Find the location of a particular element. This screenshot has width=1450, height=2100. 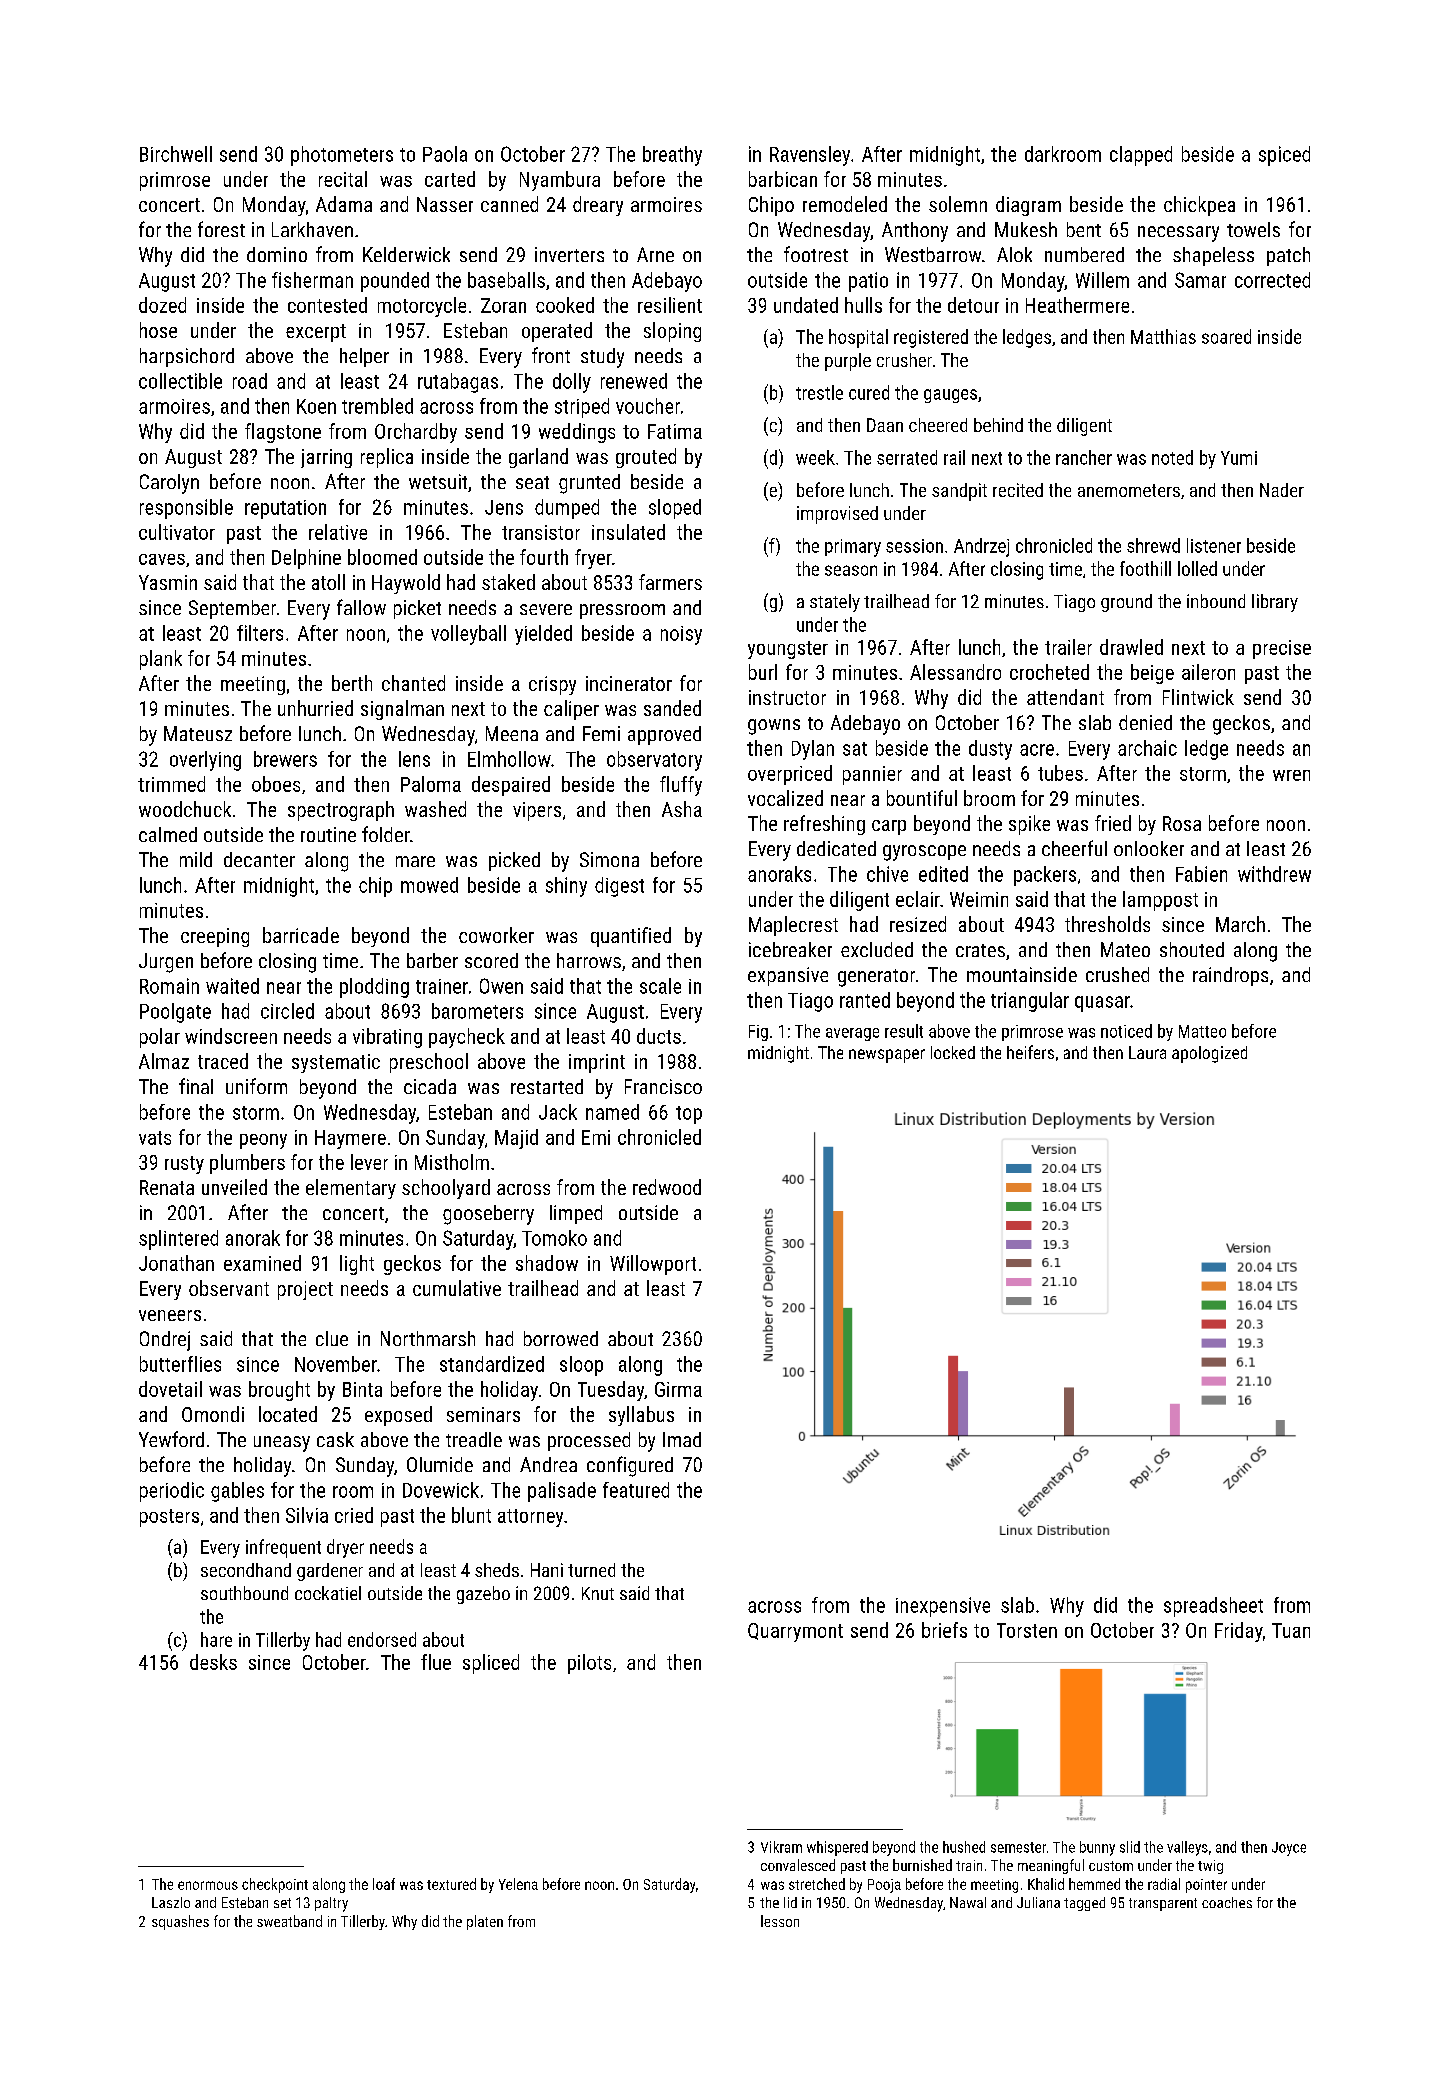

pilots is located at coordinates (589, 1664).
